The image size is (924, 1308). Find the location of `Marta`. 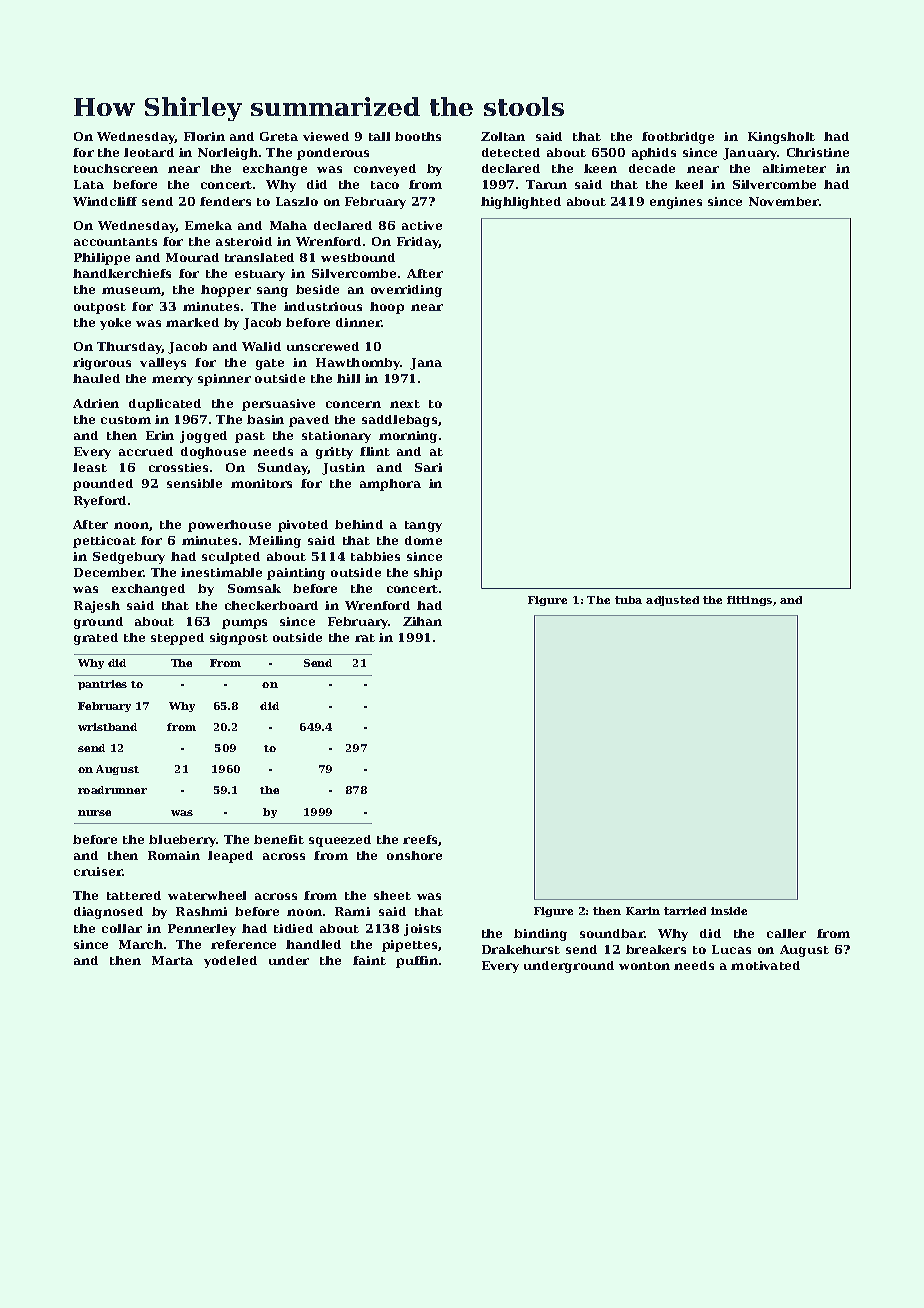

Marta is located at coordinates (172, 960).
